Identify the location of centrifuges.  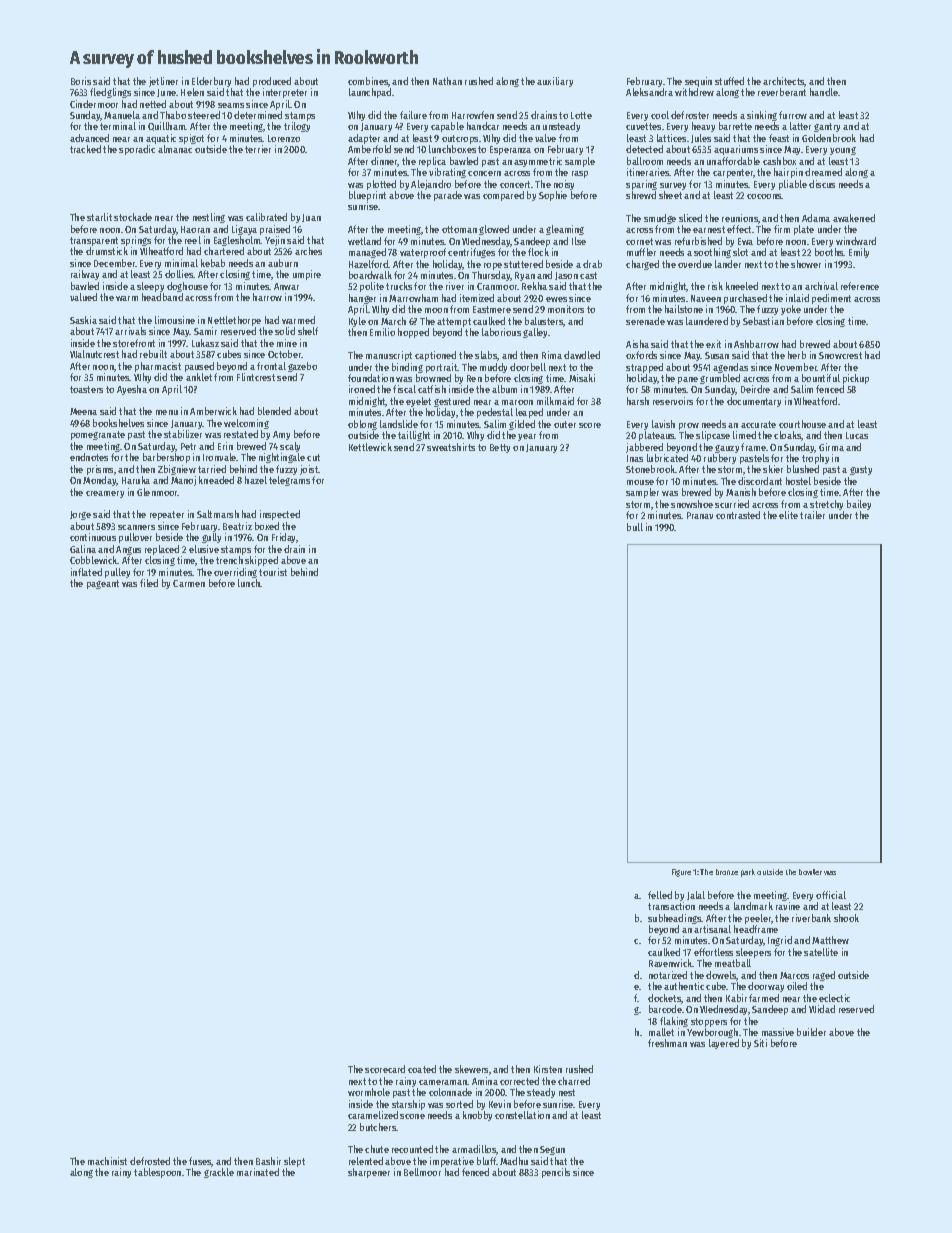
(471, 253).
